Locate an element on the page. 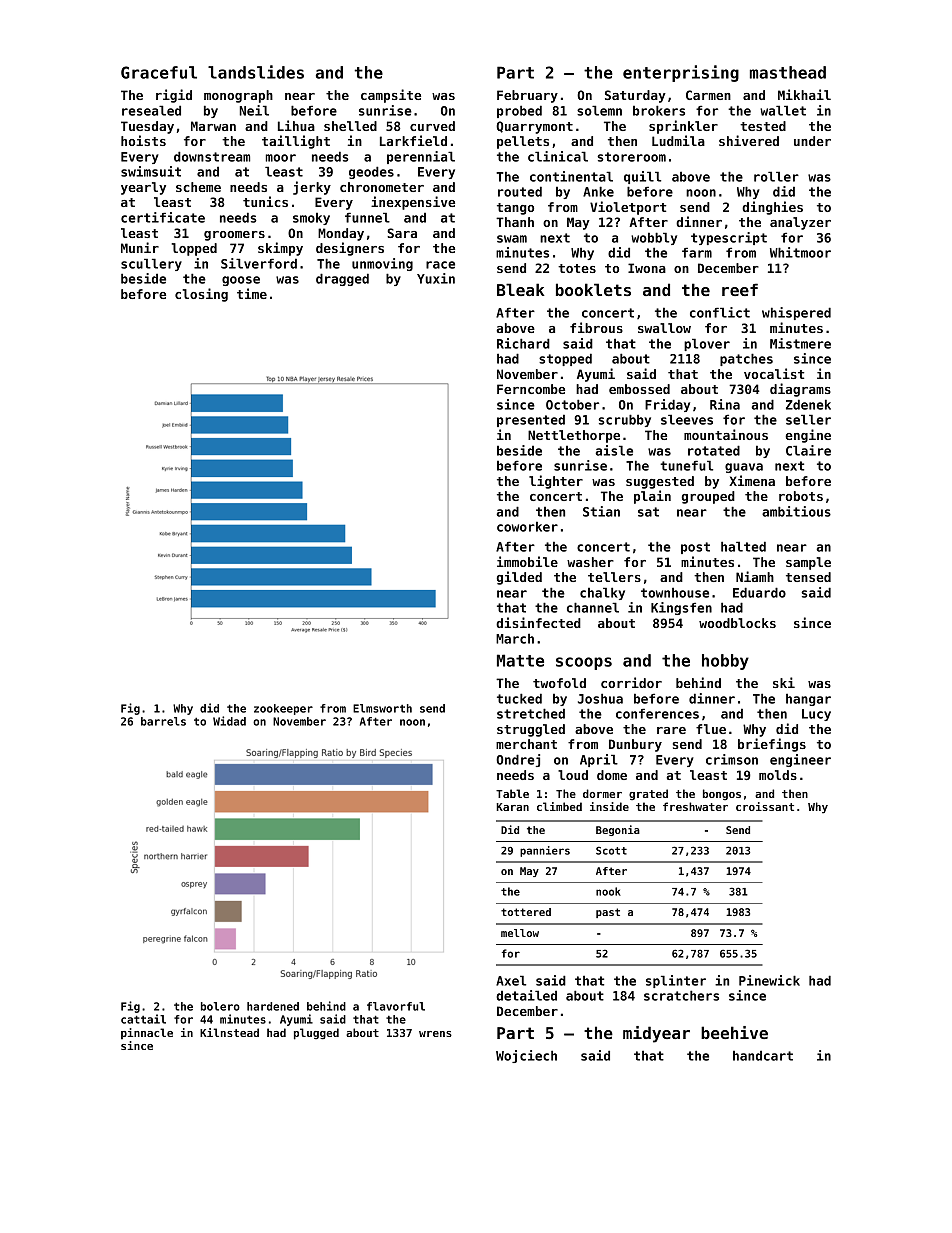  Widad is located at coordinates (229, 721).
